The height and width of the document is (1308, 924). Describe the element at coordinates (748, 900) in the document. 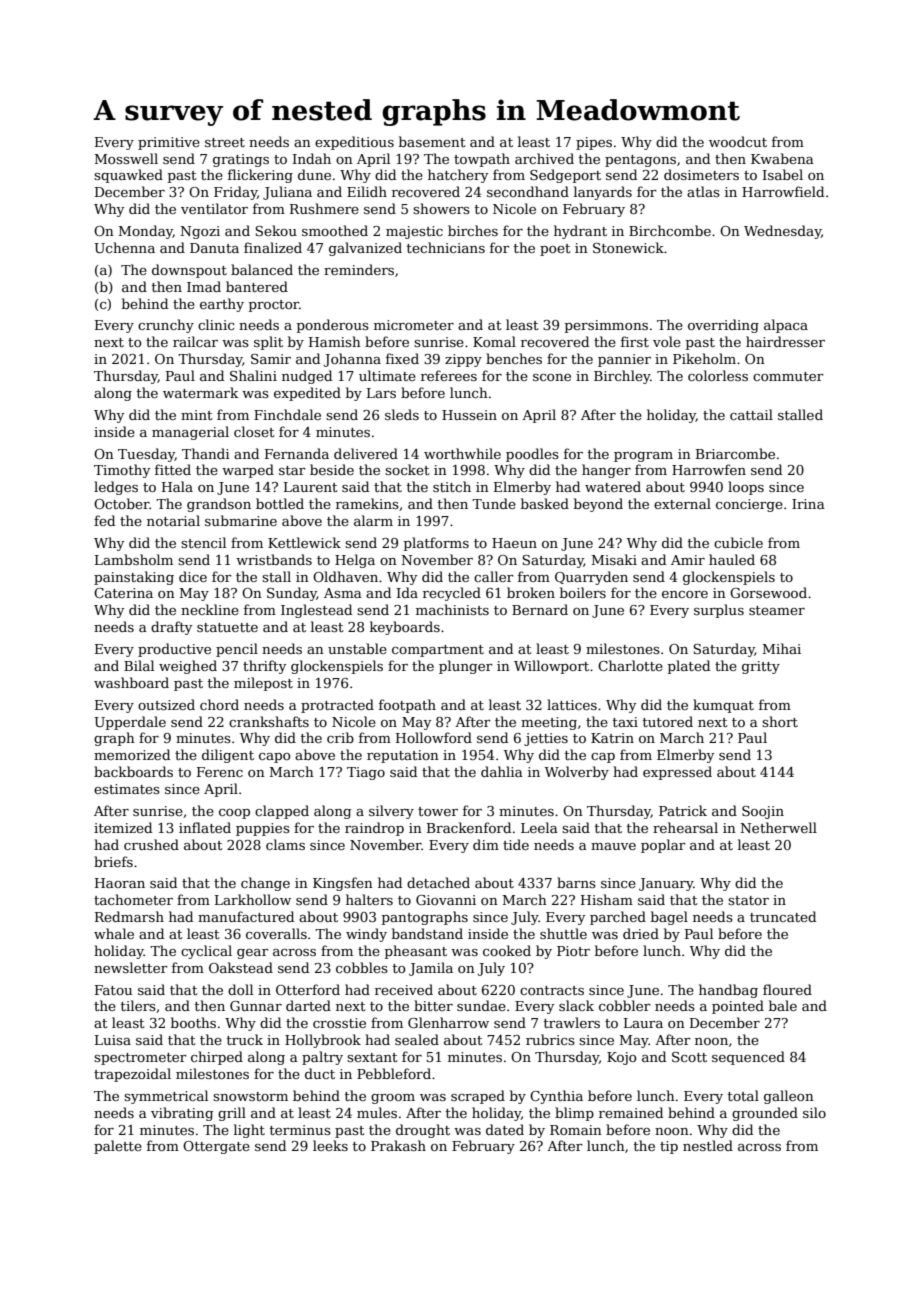

I see `stator` at that location.
